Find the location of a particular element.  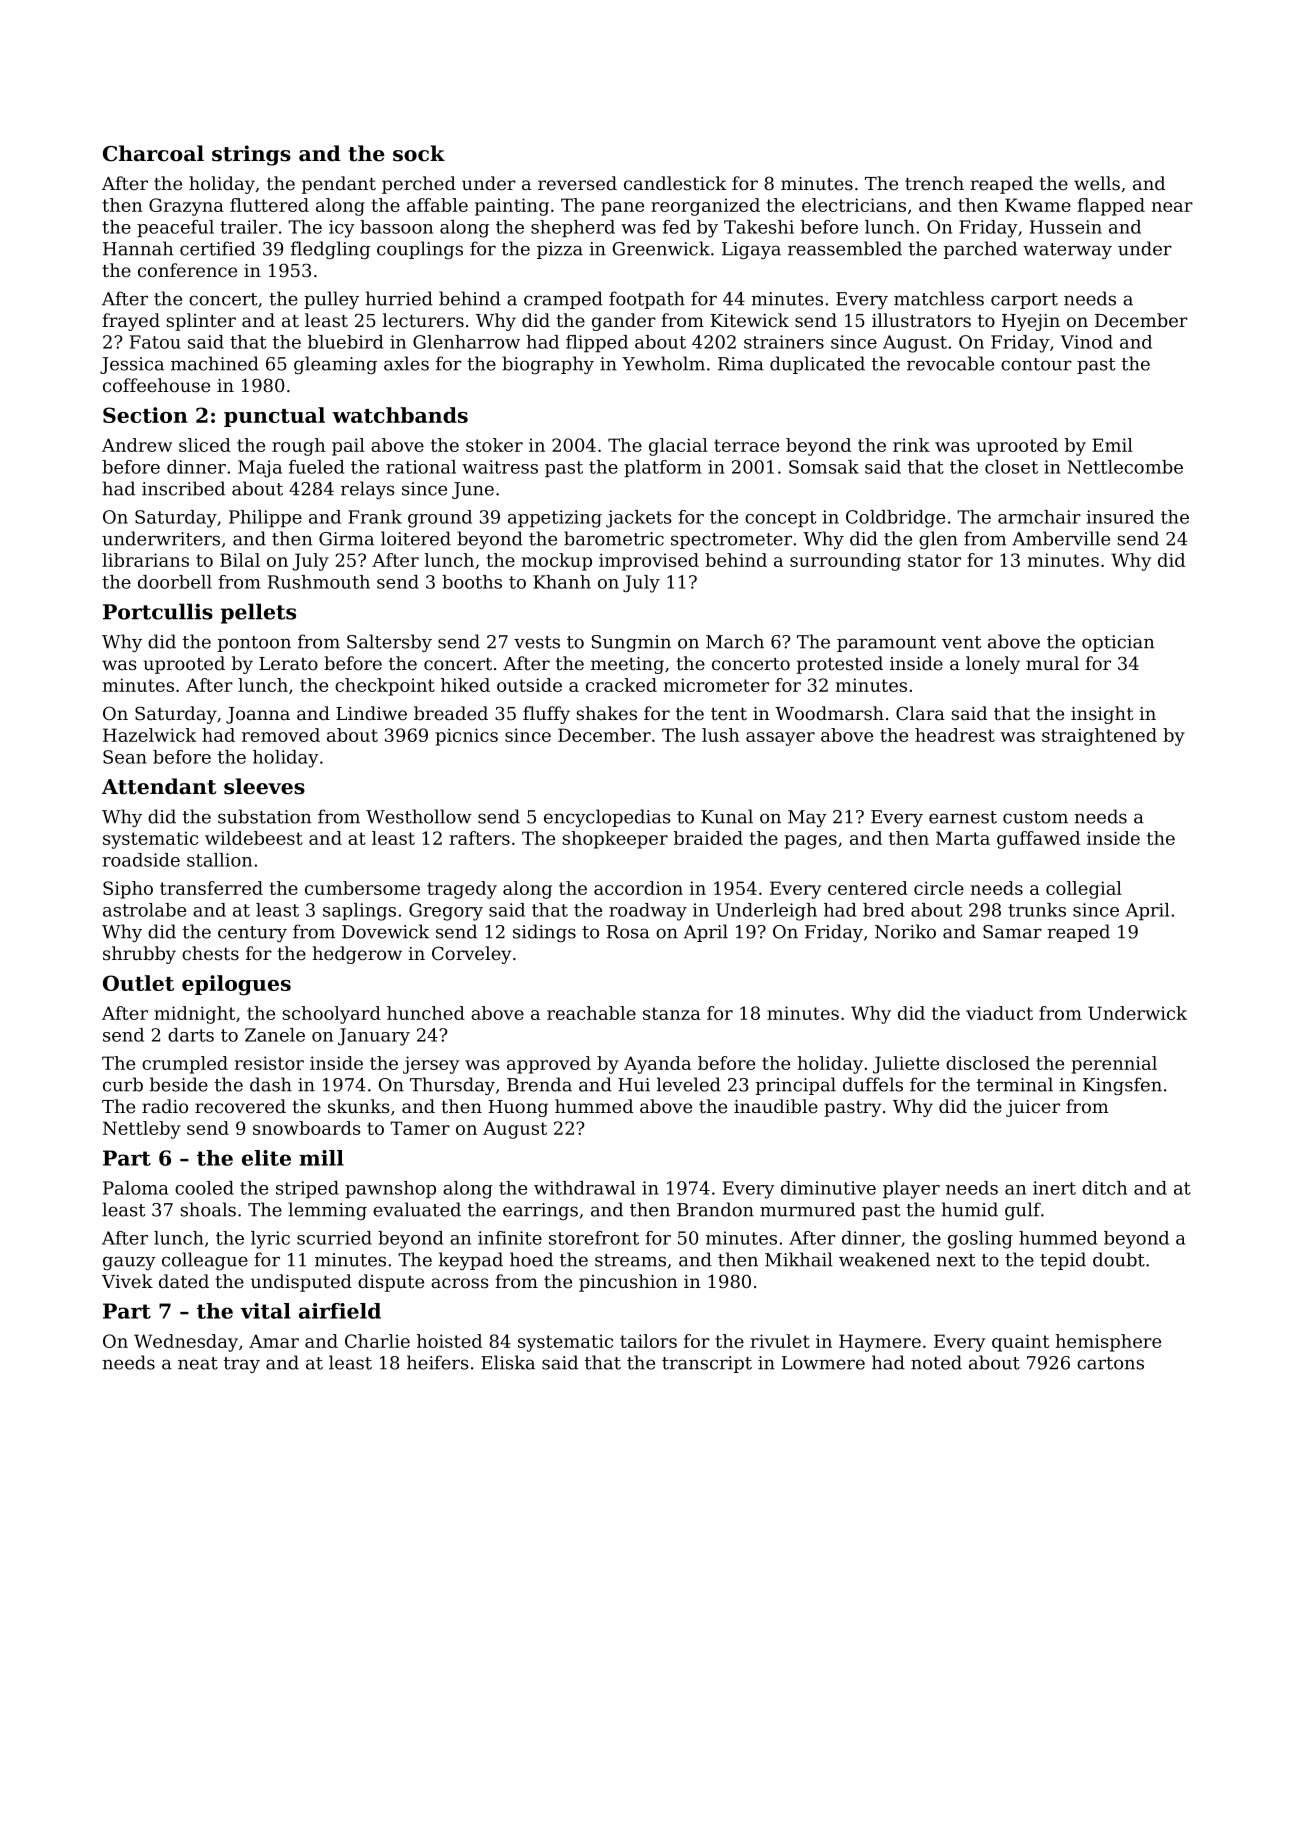

evaluated is located at coordinates (417, 1209).
